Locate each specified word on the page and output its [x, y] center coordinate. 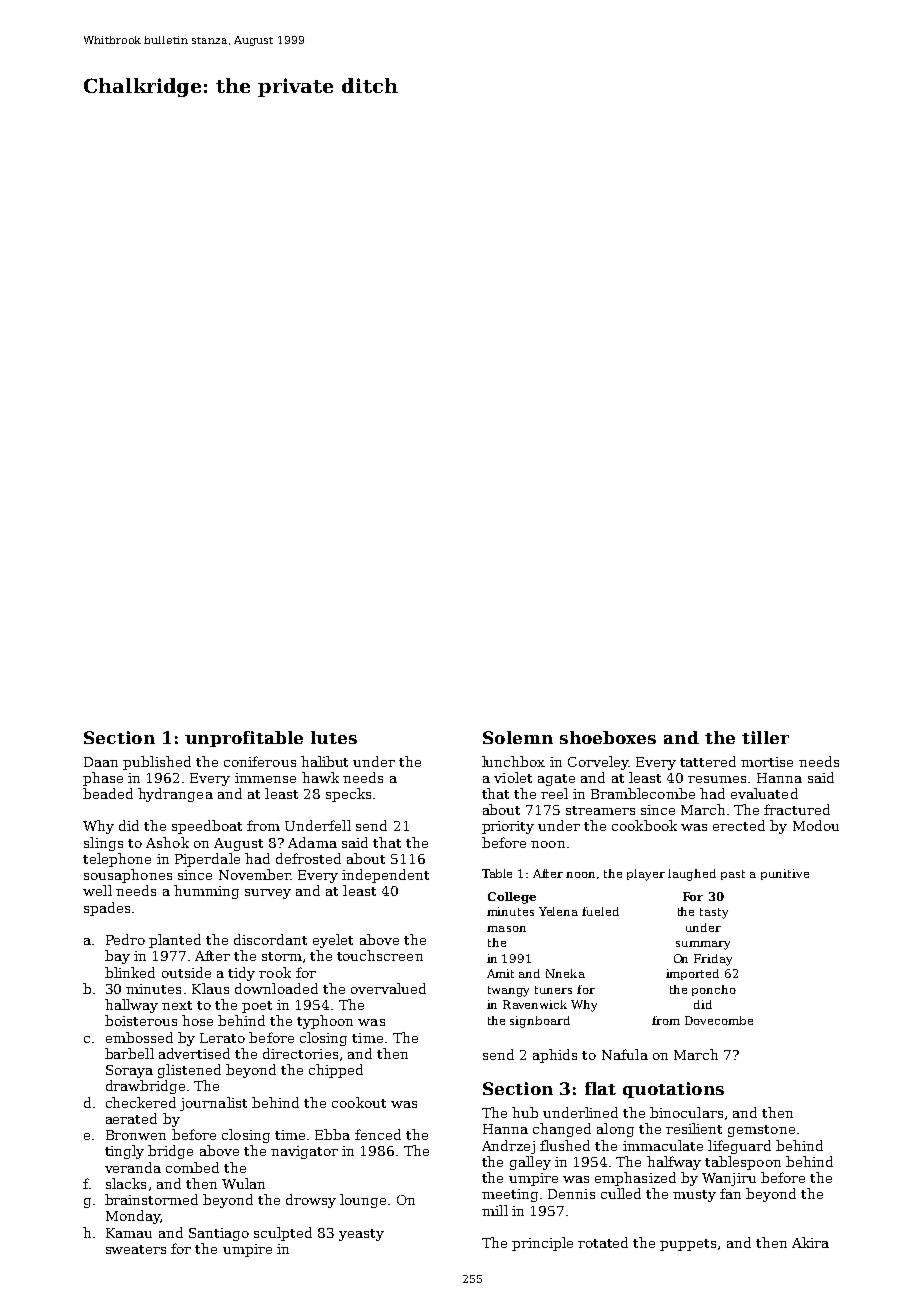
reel [554, 793]
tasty [714, 913]
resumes [717, 779]
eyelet [333, 941]
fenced [378, 1134]
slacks [126, 1183]
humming [206, 892]
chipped [336, 1071]
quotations [673, 1090]
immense [265, 778]
